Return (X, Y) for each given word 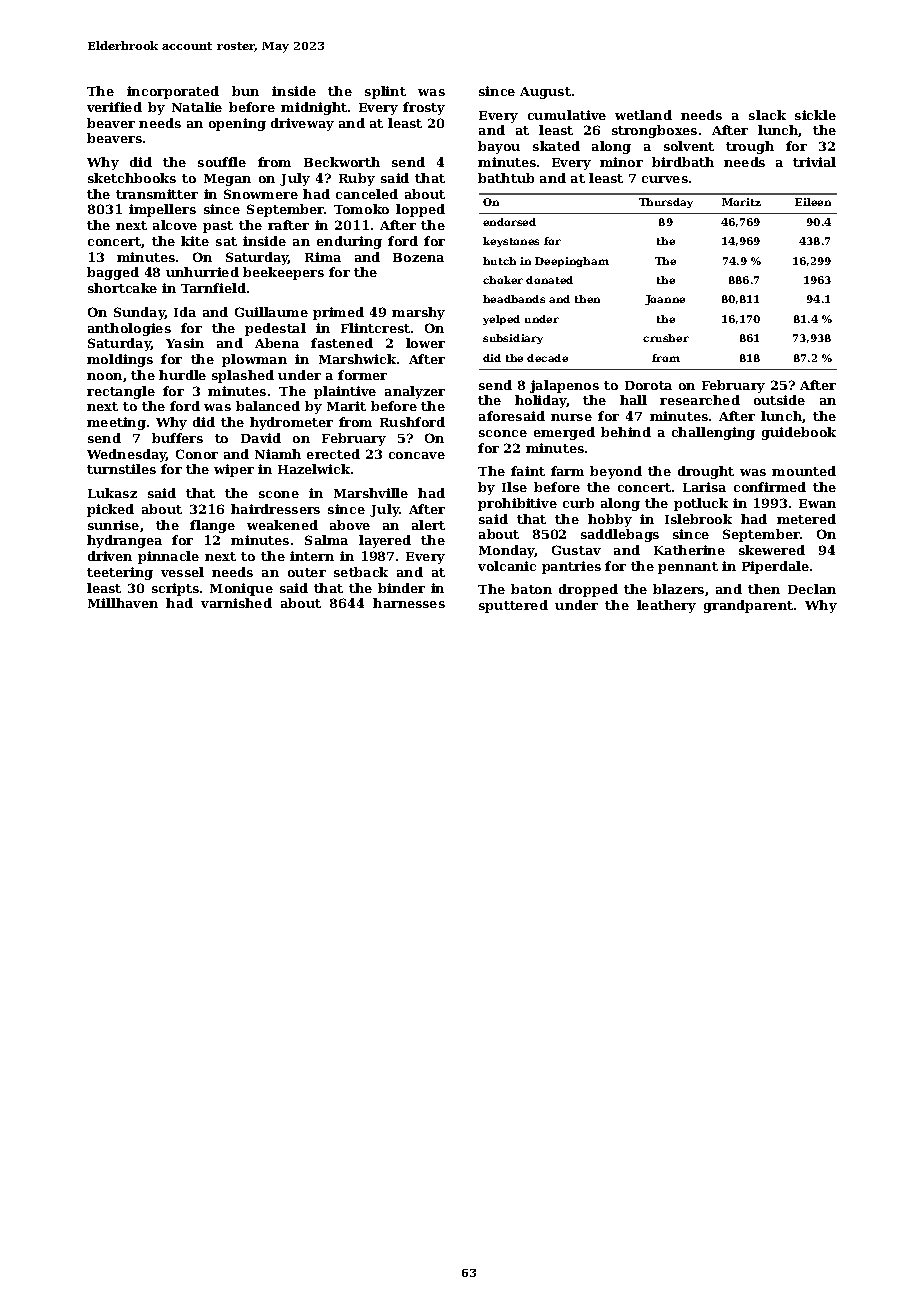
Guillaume (271, 312)
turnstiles (121, 469)
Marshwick (357, 359)
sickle (815, 115)
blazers (678, 589)
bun (245, 91)
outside (779, 400)
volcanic (507, 566)
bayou (499, 147)
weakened (282, 525)
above (350, 525)
